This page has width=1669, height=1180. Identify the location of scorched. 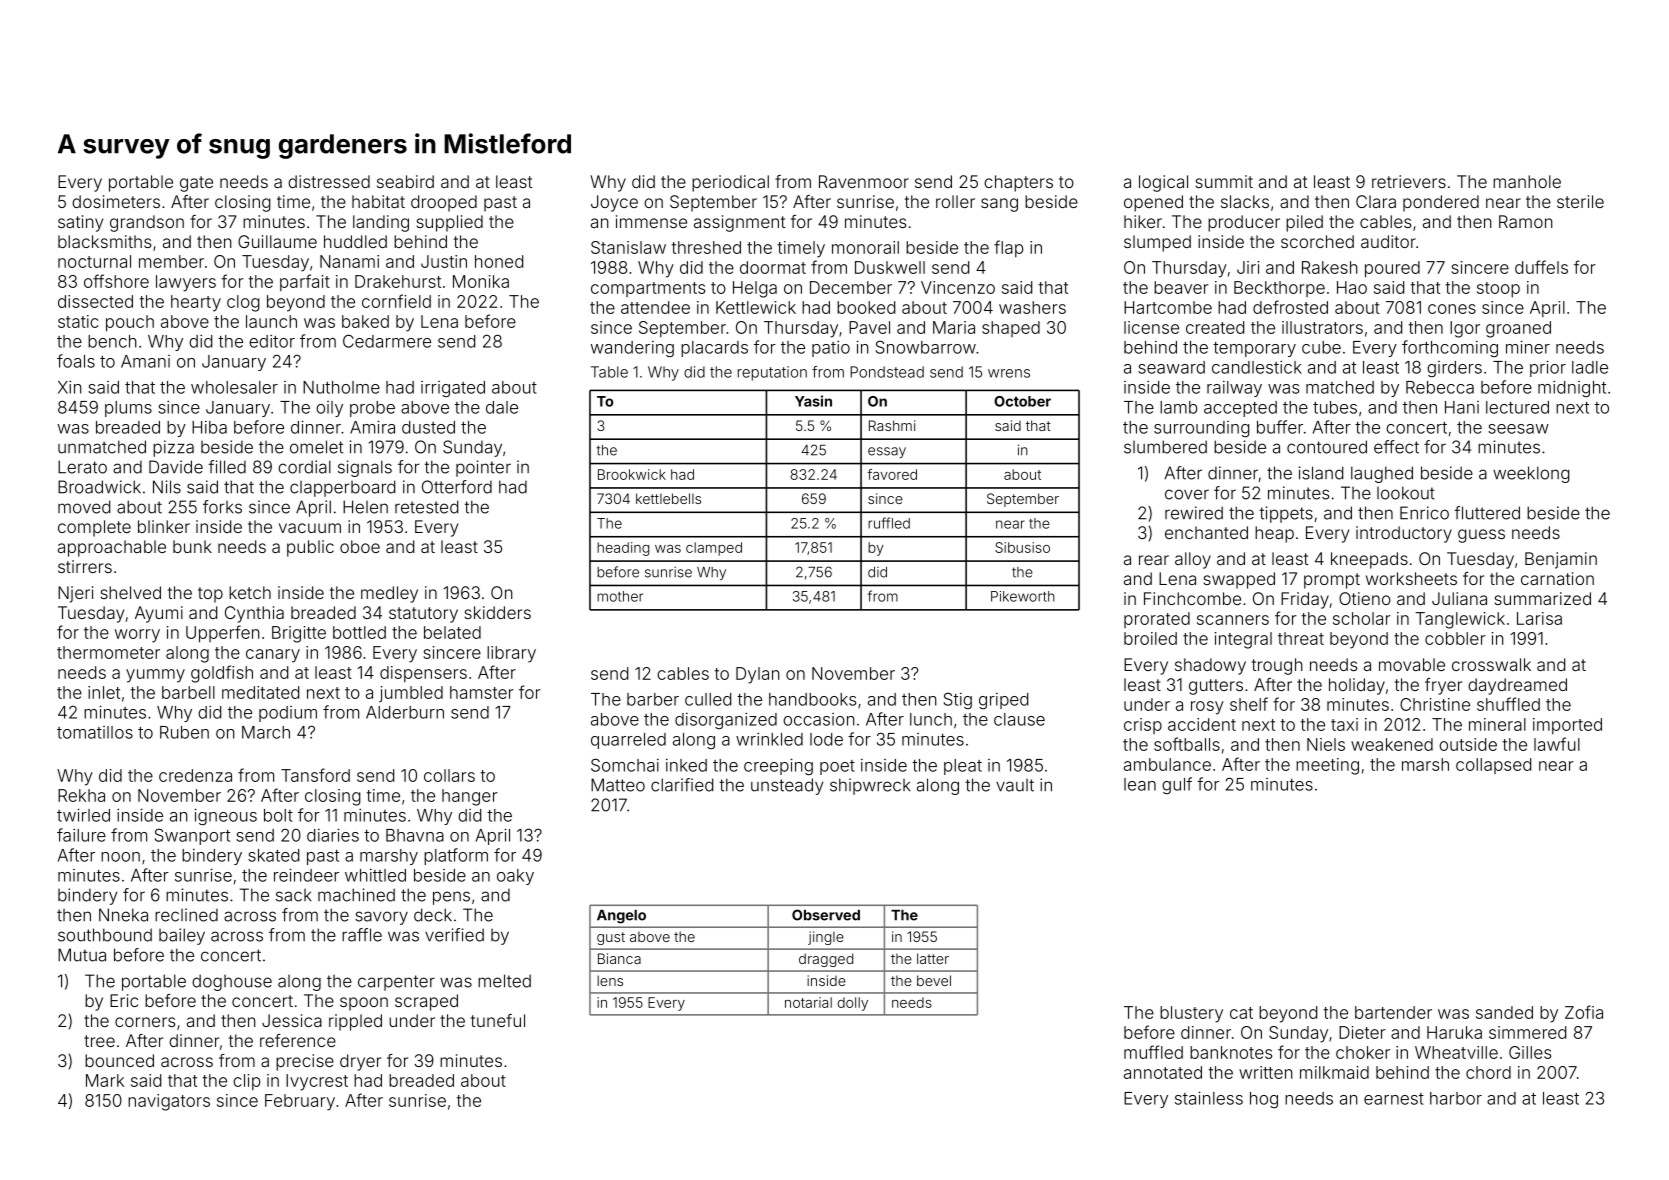
(1317, 241).
